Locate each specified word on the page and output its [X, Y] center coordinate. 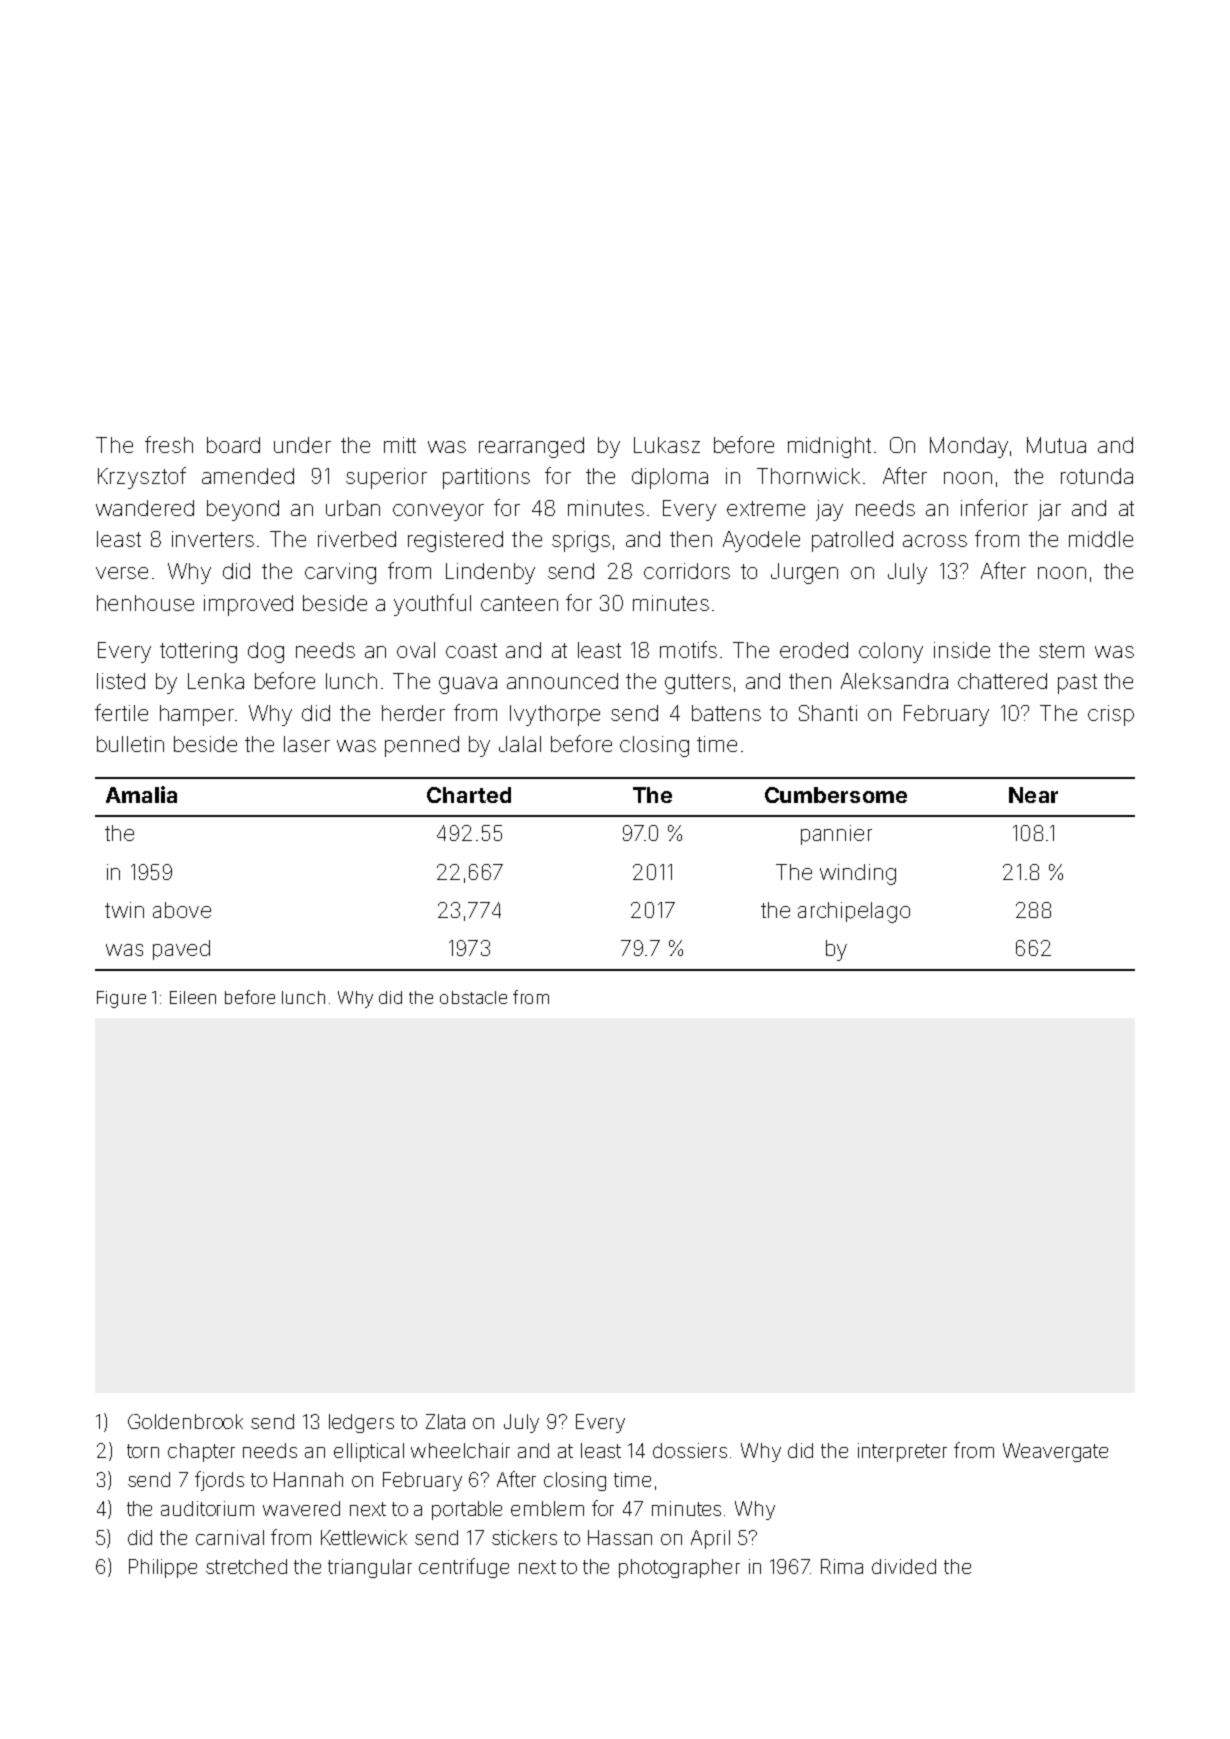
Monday [969, 447]
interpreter [902, 1452]
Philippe [163, 1568]
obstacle [473, 997]
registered [455, 541]
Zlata [445, 1421]
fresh [169, 444]
